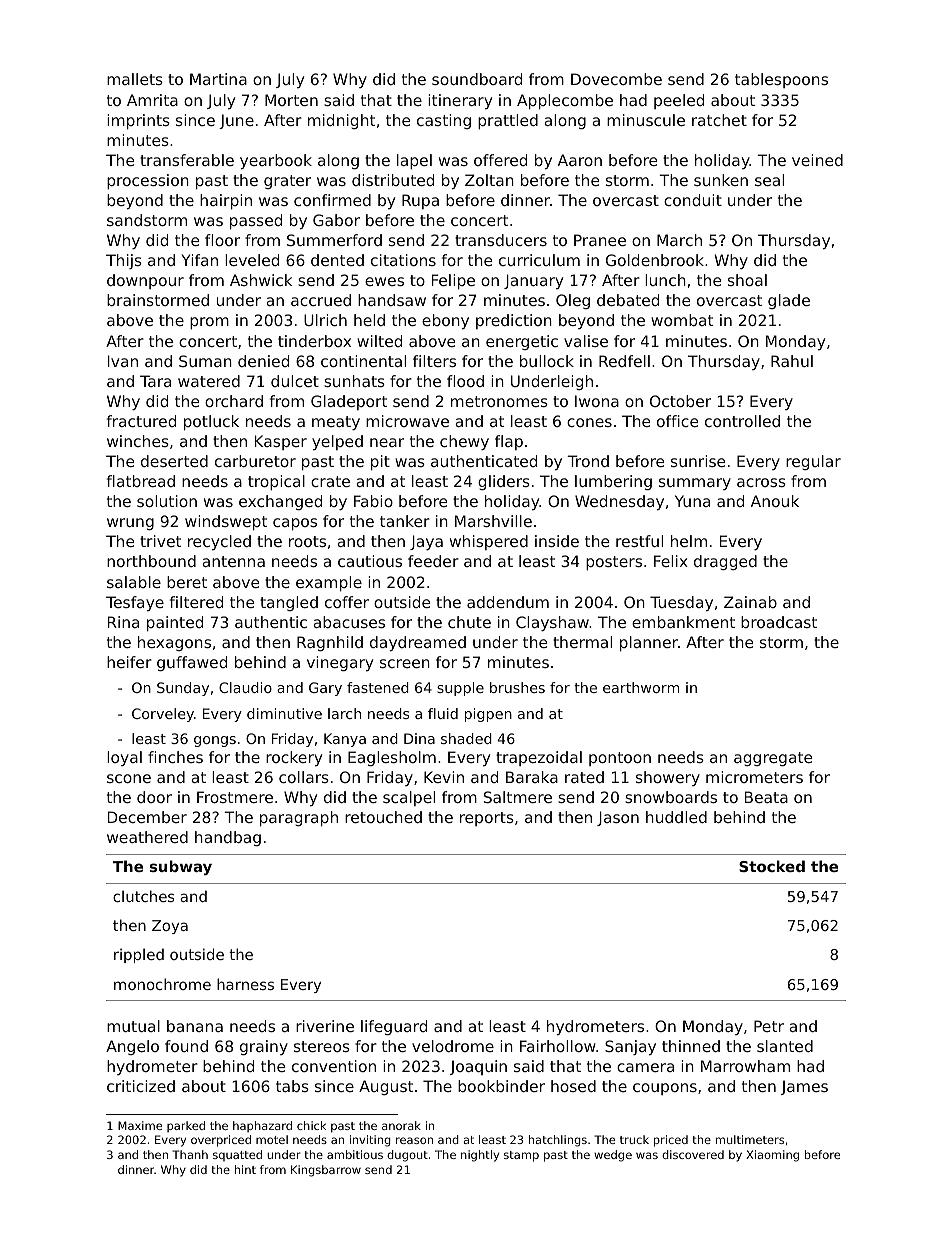 The width and height of the page is (952, 1233). I want to click on sunrise, so click(698, 461).
